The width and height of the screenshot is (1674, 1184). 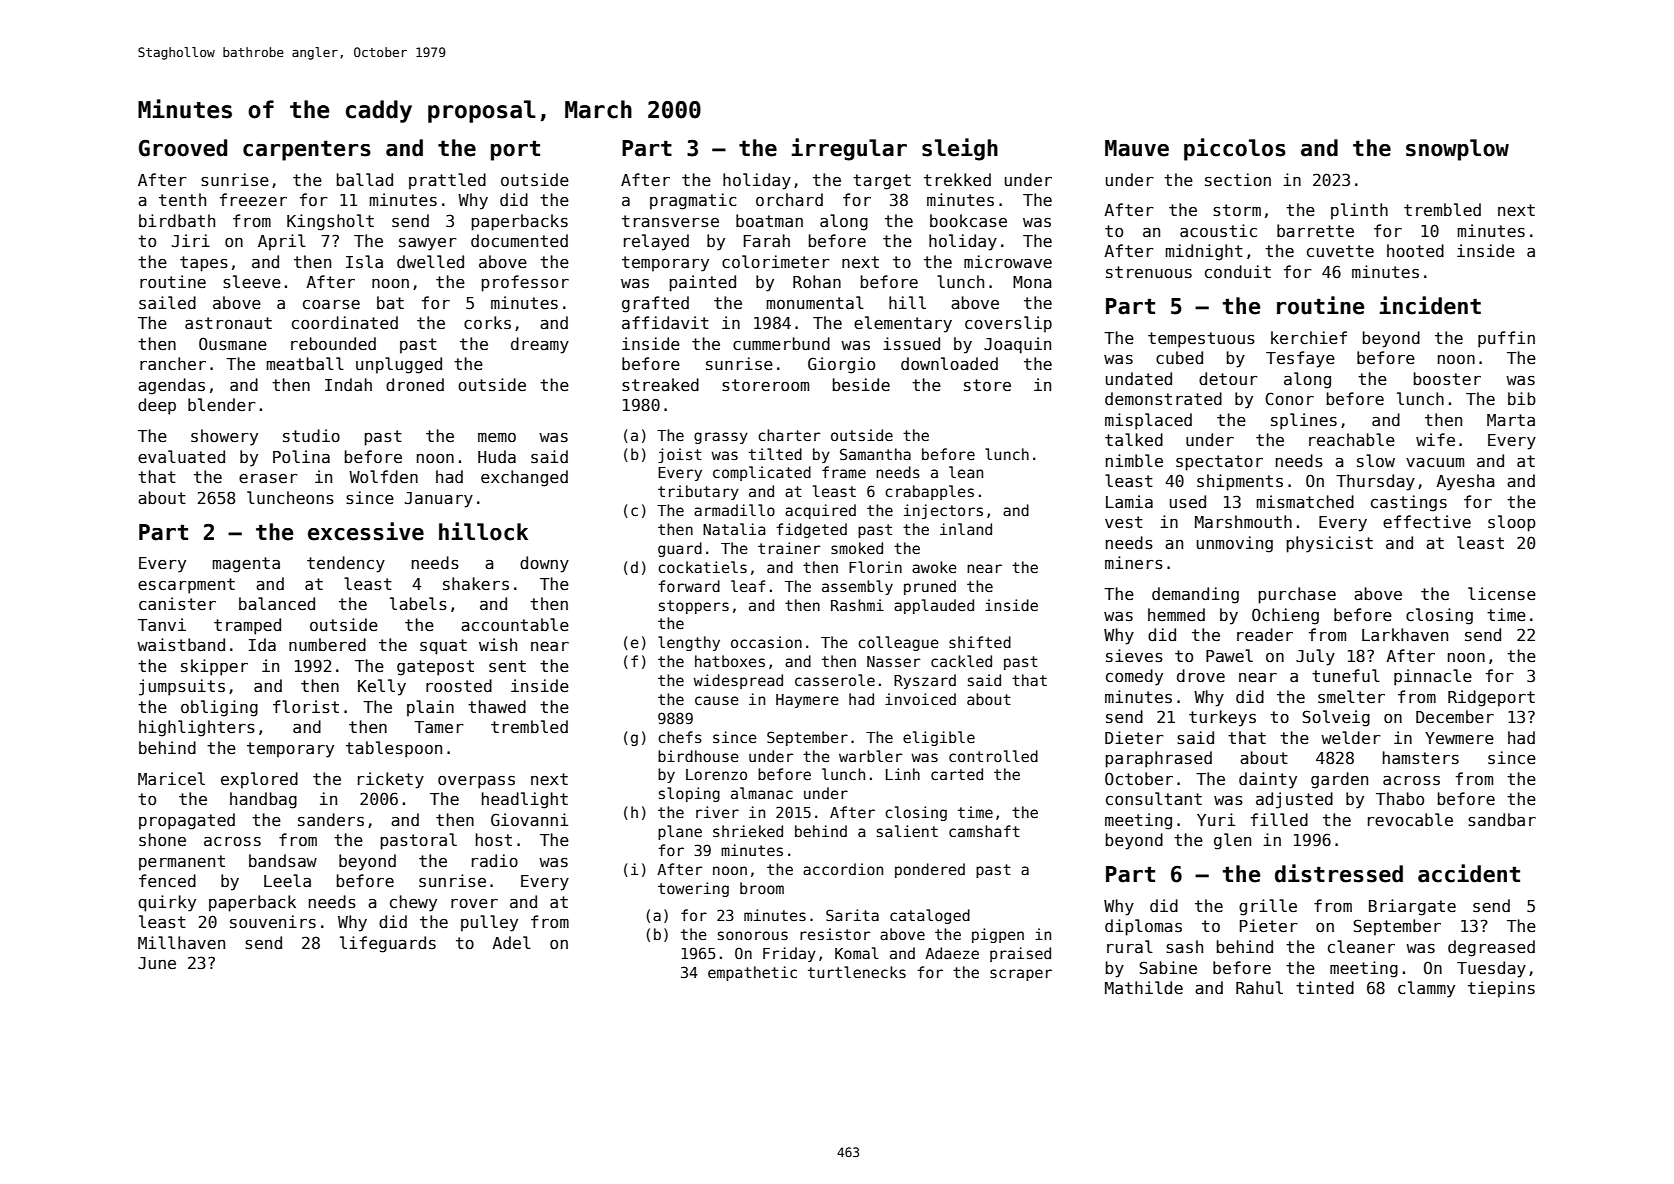 What do you see at coordinates (980, 642) in the screenshot?
I see `shifted` at bounding box center [980, 642].
